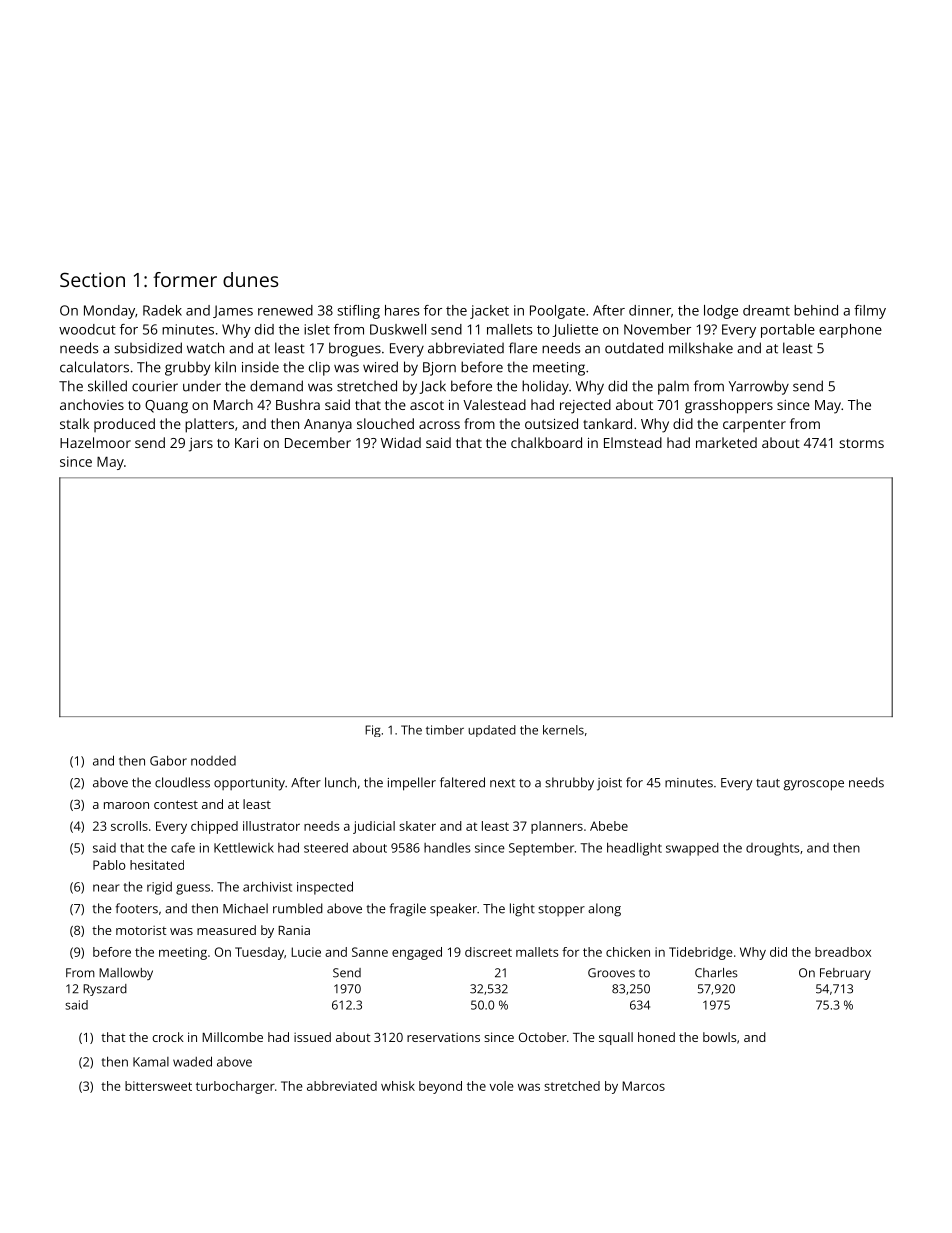 The width and height of the screenshot is (952, 1233). I want to click on lodge, so click(721, 312).
